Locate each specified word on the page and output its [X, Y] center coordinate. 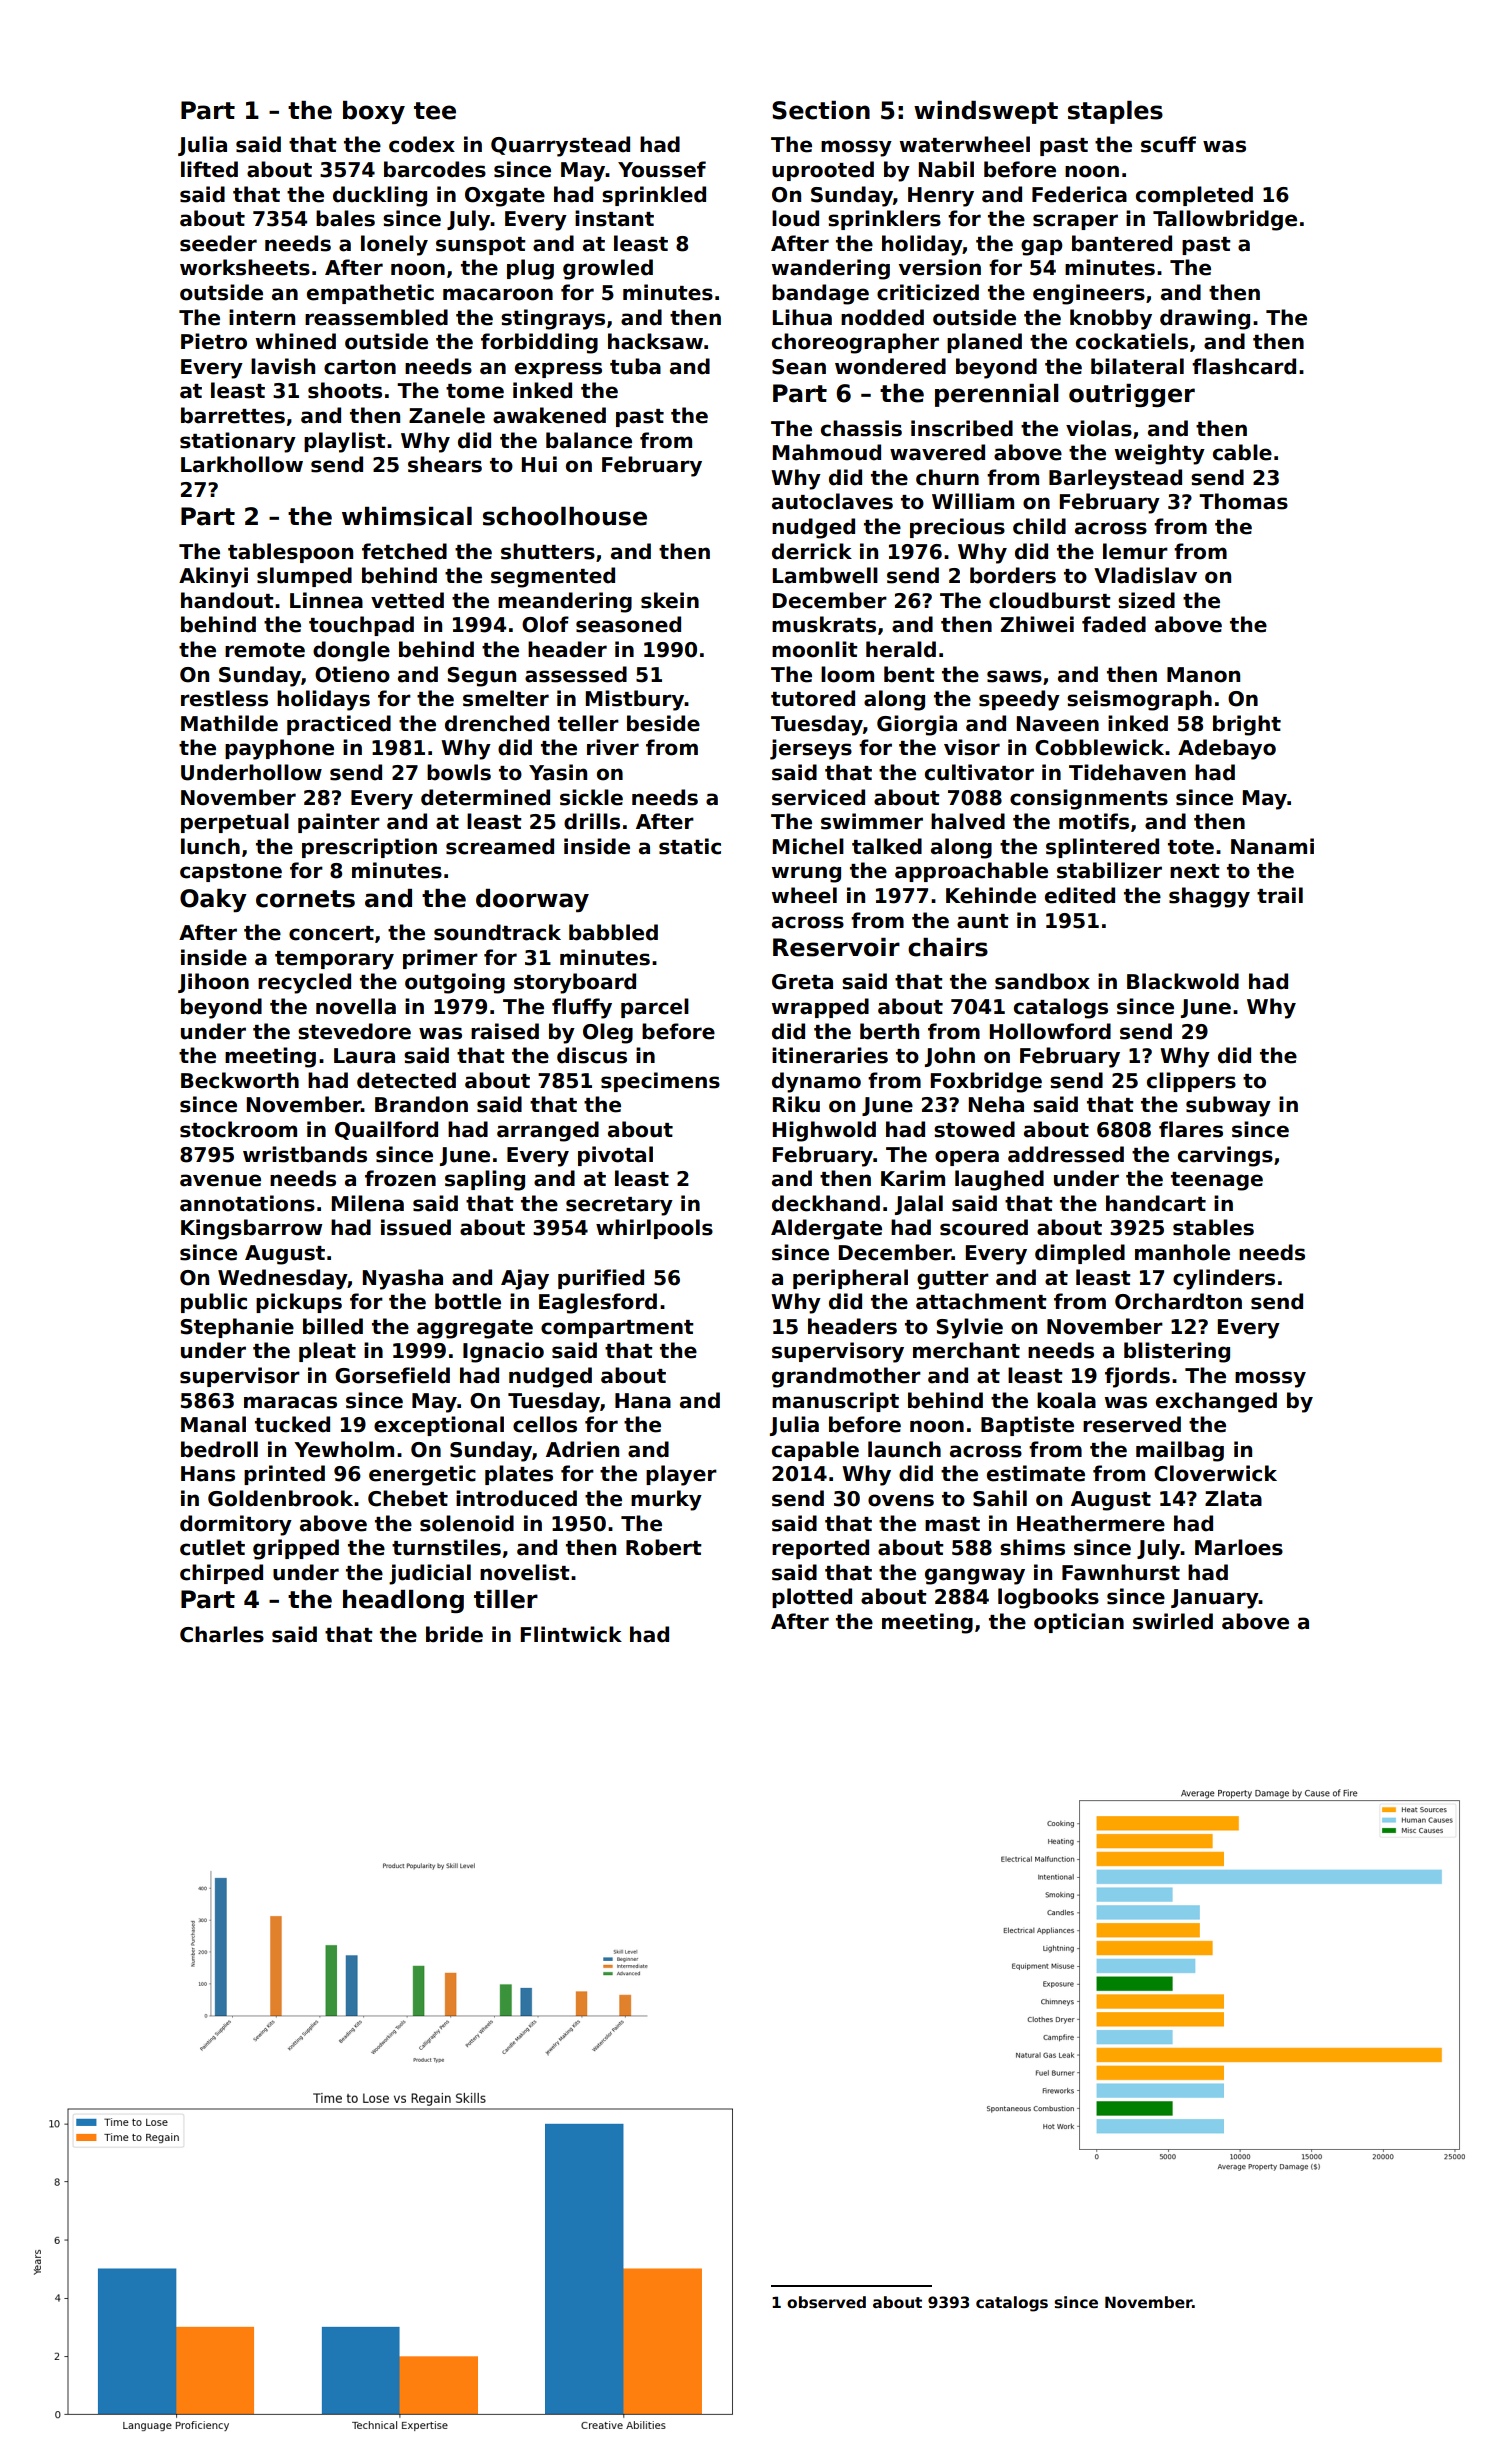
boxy [374, 112]
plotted [812, 1598]
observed [826, 2302]
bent [909, 674]
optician [1079, 1623]
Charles [222, 1634]
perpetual [235, 823]
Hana [643, 1401]
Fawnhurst [1121, 1572]
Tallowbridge [1225, 220]
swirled [1173, 1621]
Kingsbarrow [251, 1229]
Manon [1203, 675]
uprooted [823, 171]
